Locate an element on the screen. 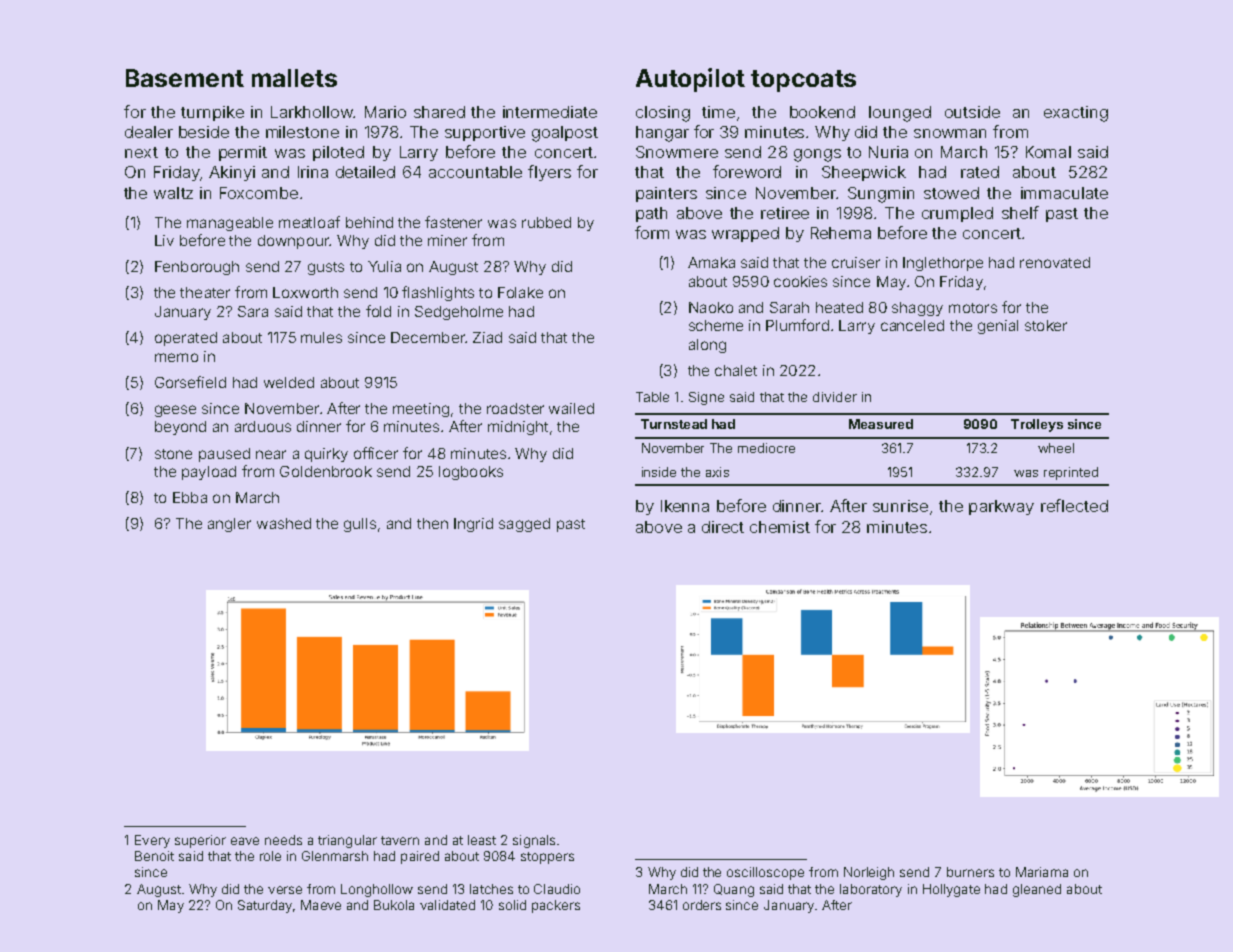  washed is located at coordinates (284, 523).
